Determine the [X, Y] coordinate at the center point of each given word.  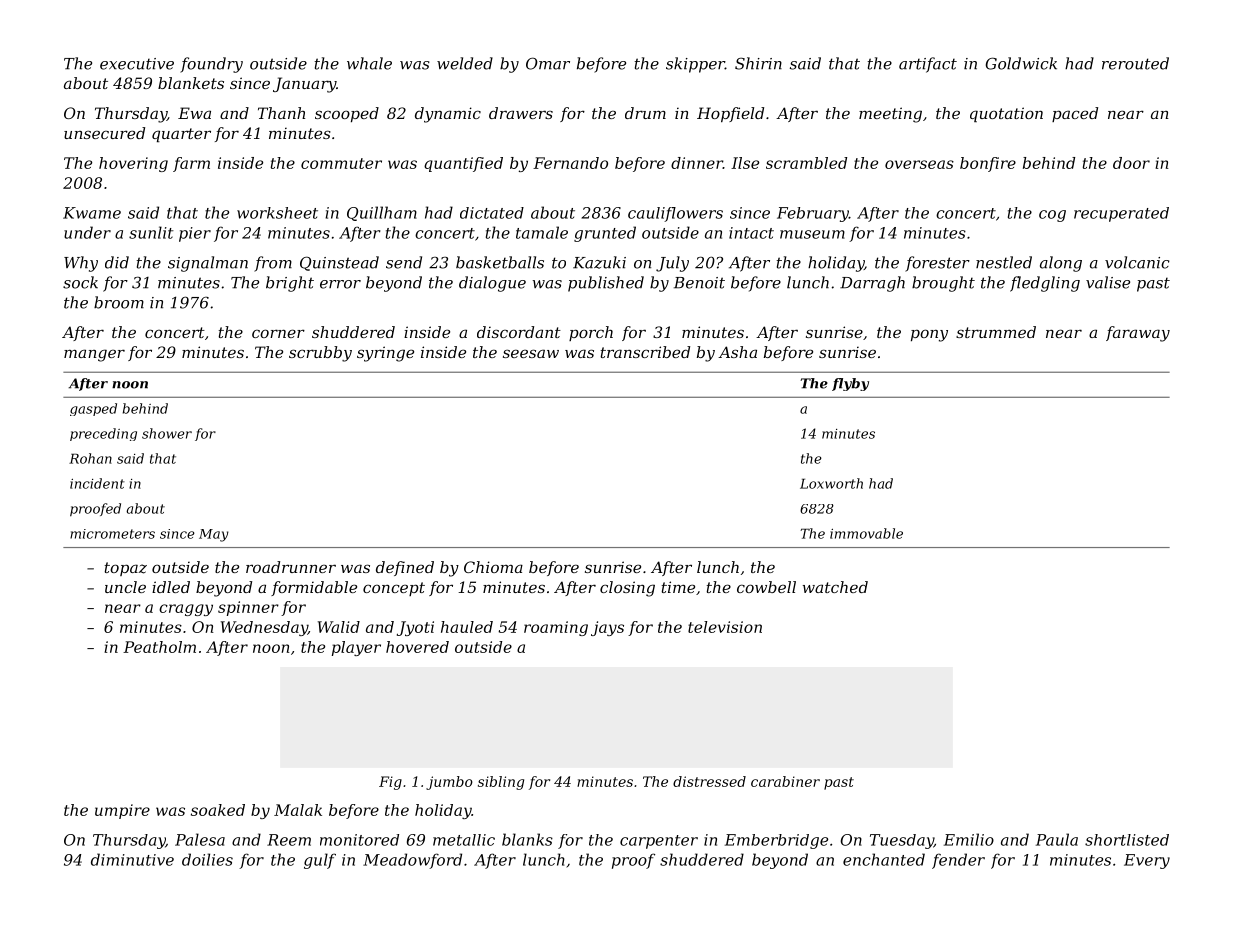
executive [137, 64]
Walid [339, 627]
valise [1108, 282]
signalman [208, 264]
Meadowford [412, 861]
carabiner [785, 781]
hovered [417, 647]
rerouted [1135, 63]
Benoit [699, 283]
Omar [548, 63]
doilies [207, 859]
